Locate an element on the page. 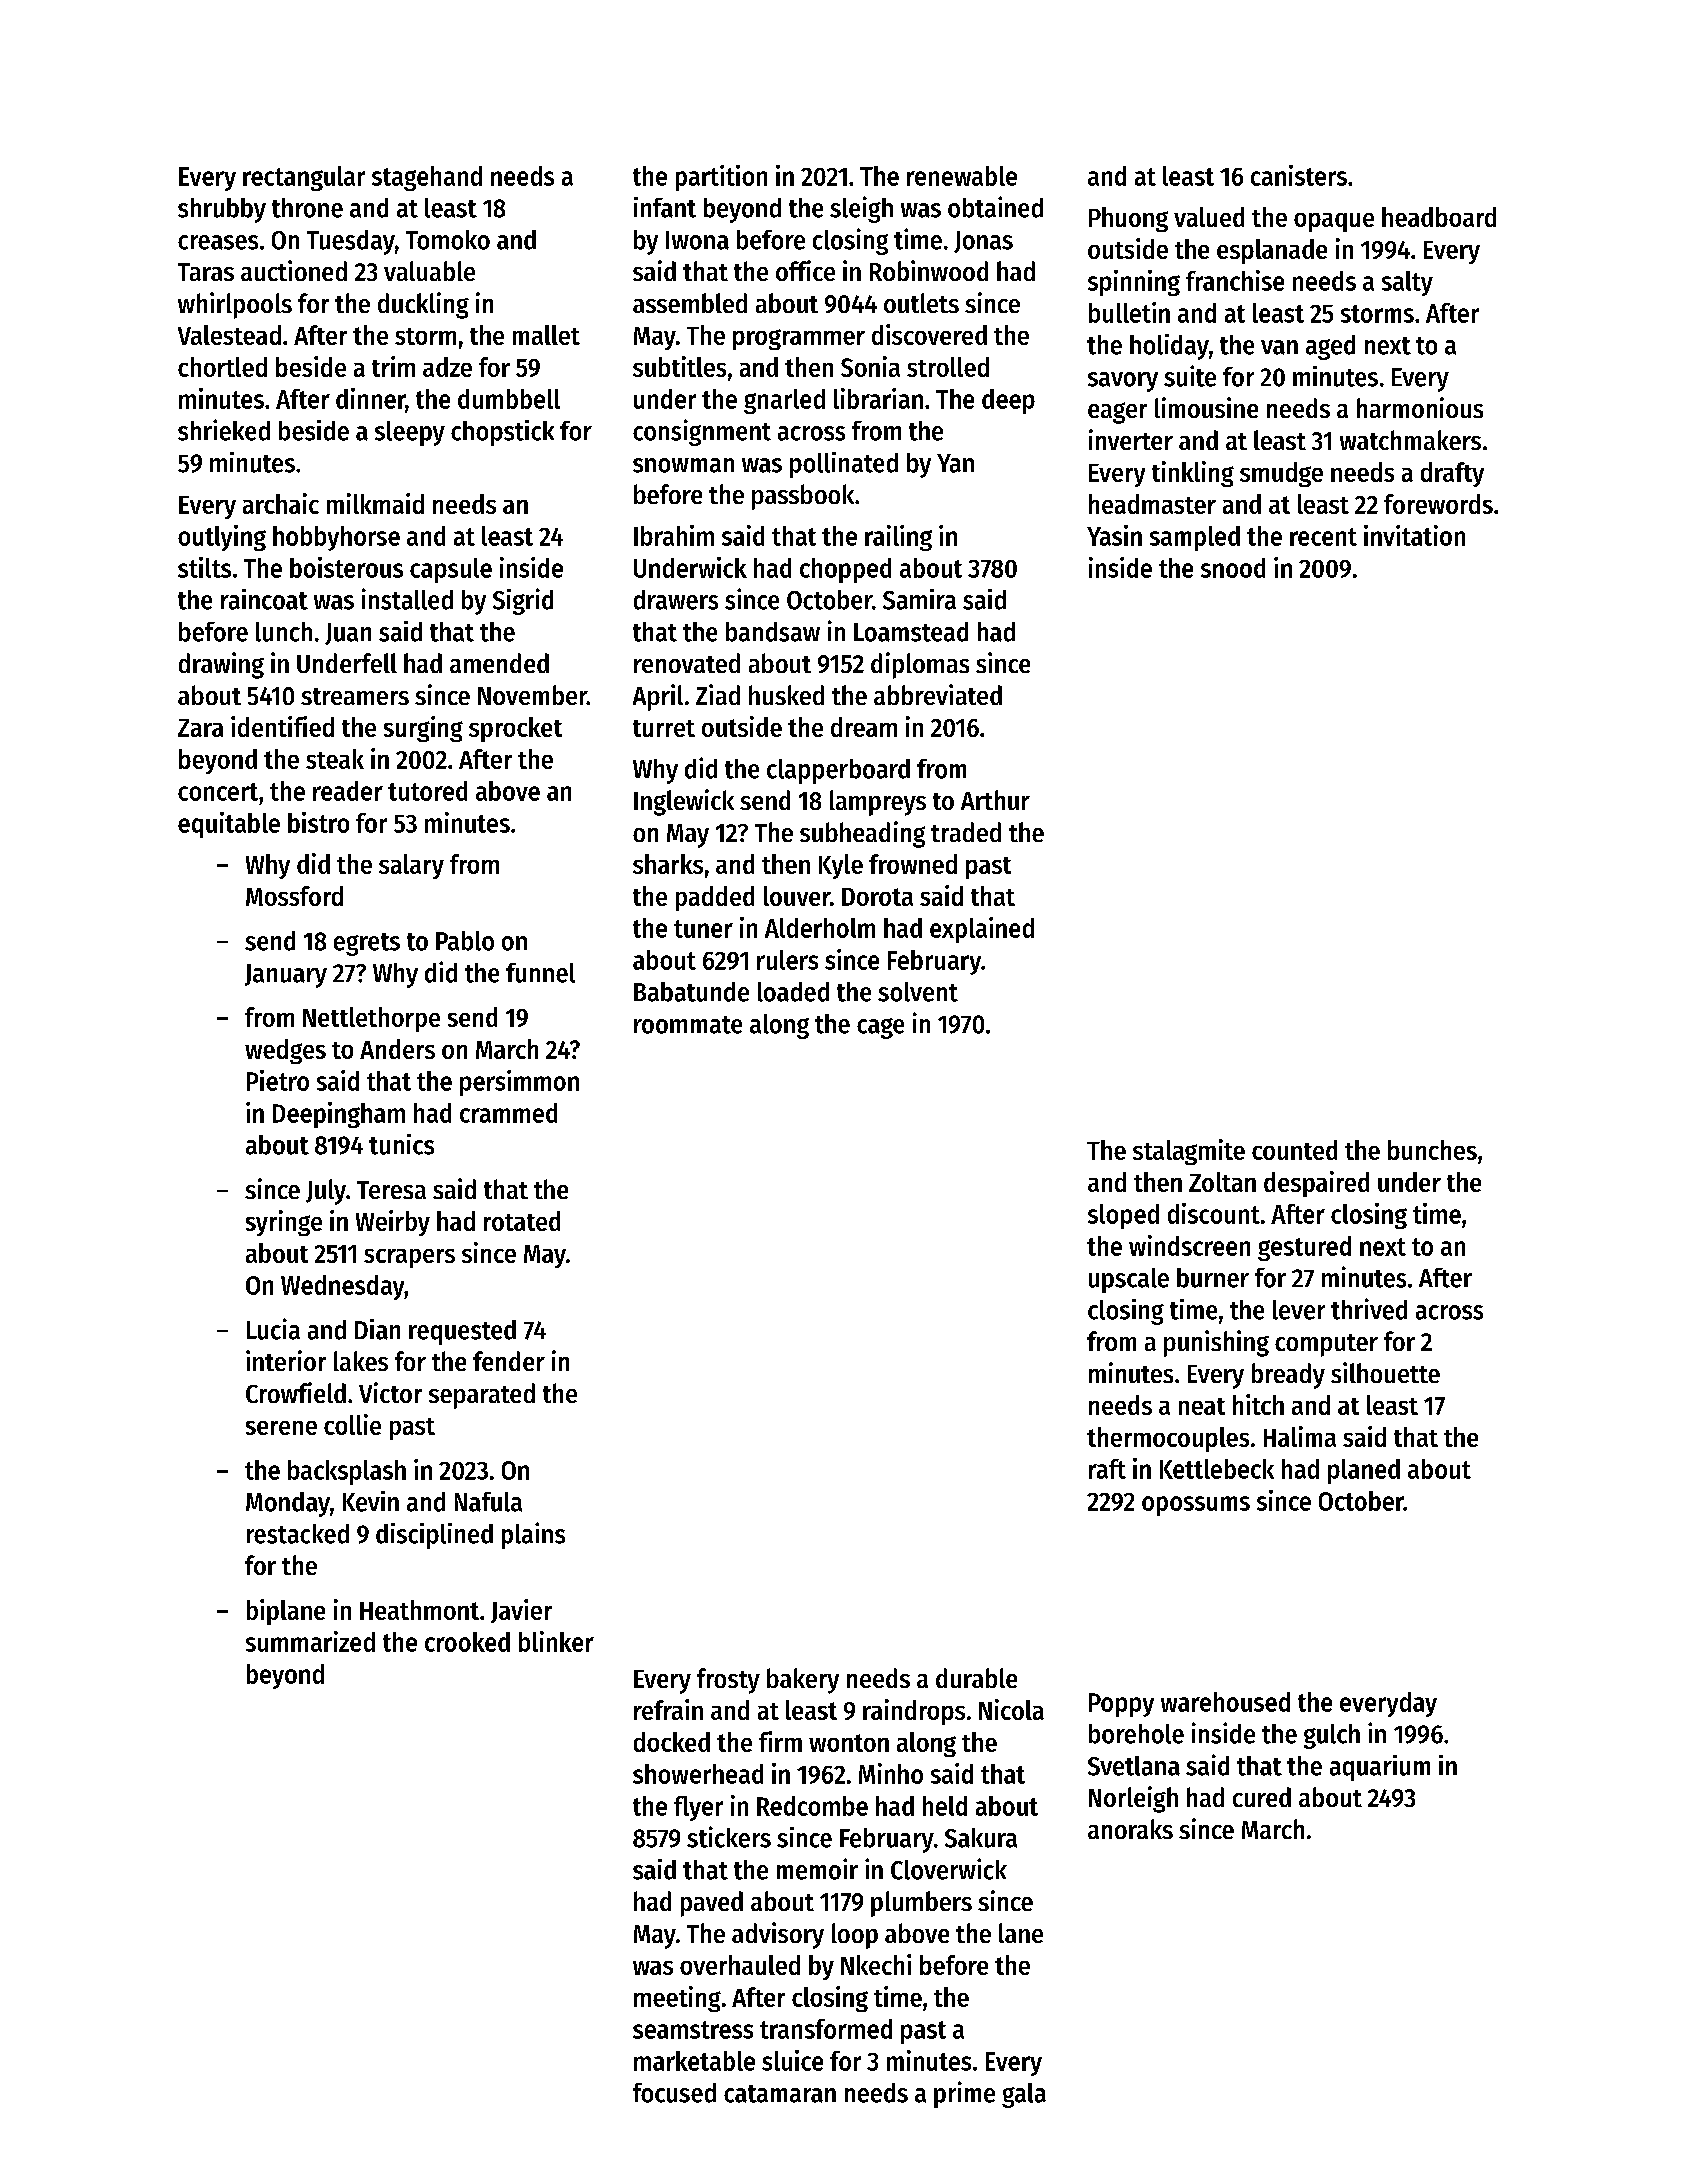  cured is located at coordinates (1262, 1797).
